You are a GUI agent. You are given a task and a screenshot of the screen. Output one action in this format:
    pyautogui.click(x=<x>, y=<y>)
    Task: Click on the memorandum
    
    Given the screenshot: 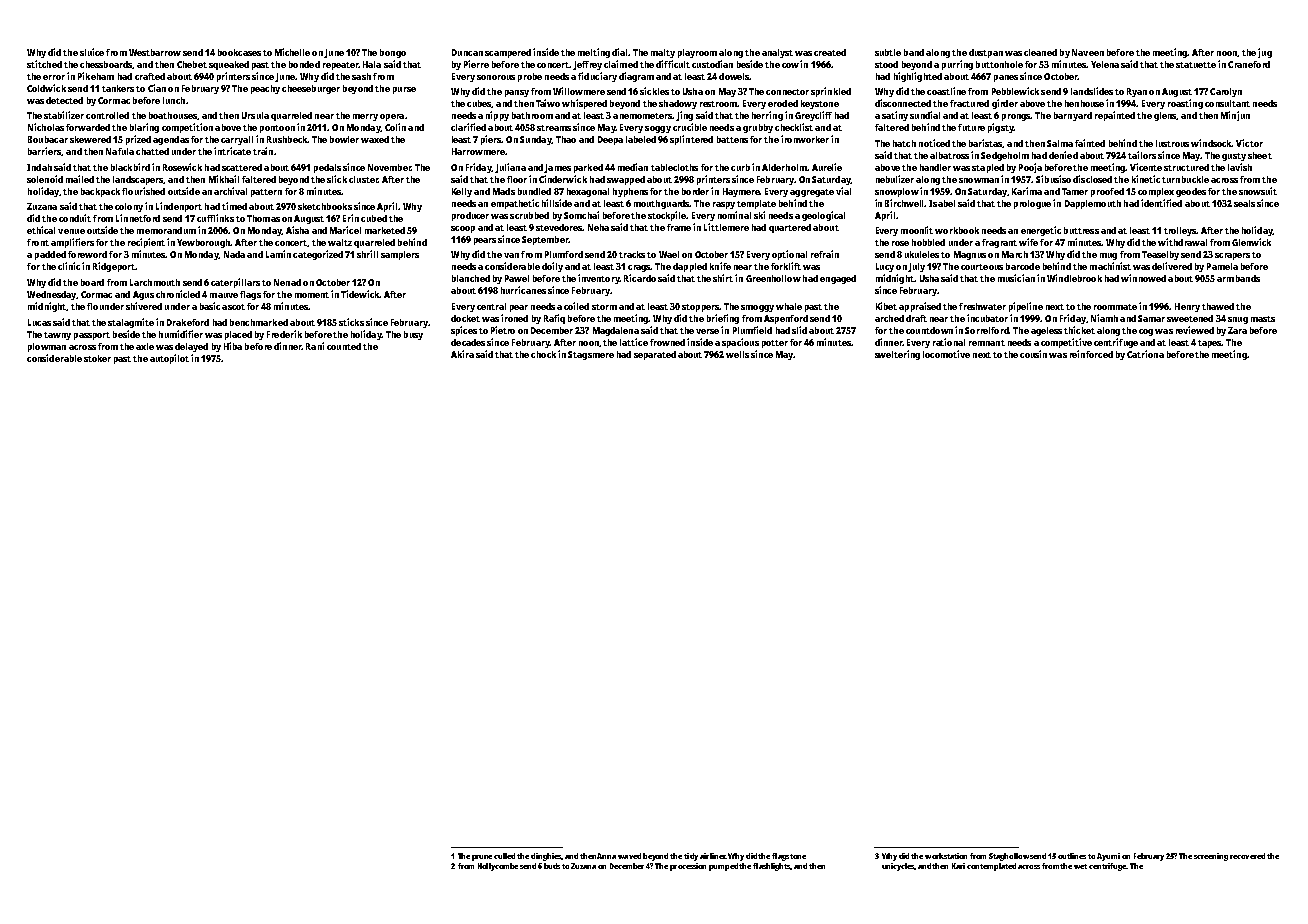 What is the action you would take?
    pyautogui.click(x=166, y=230)
